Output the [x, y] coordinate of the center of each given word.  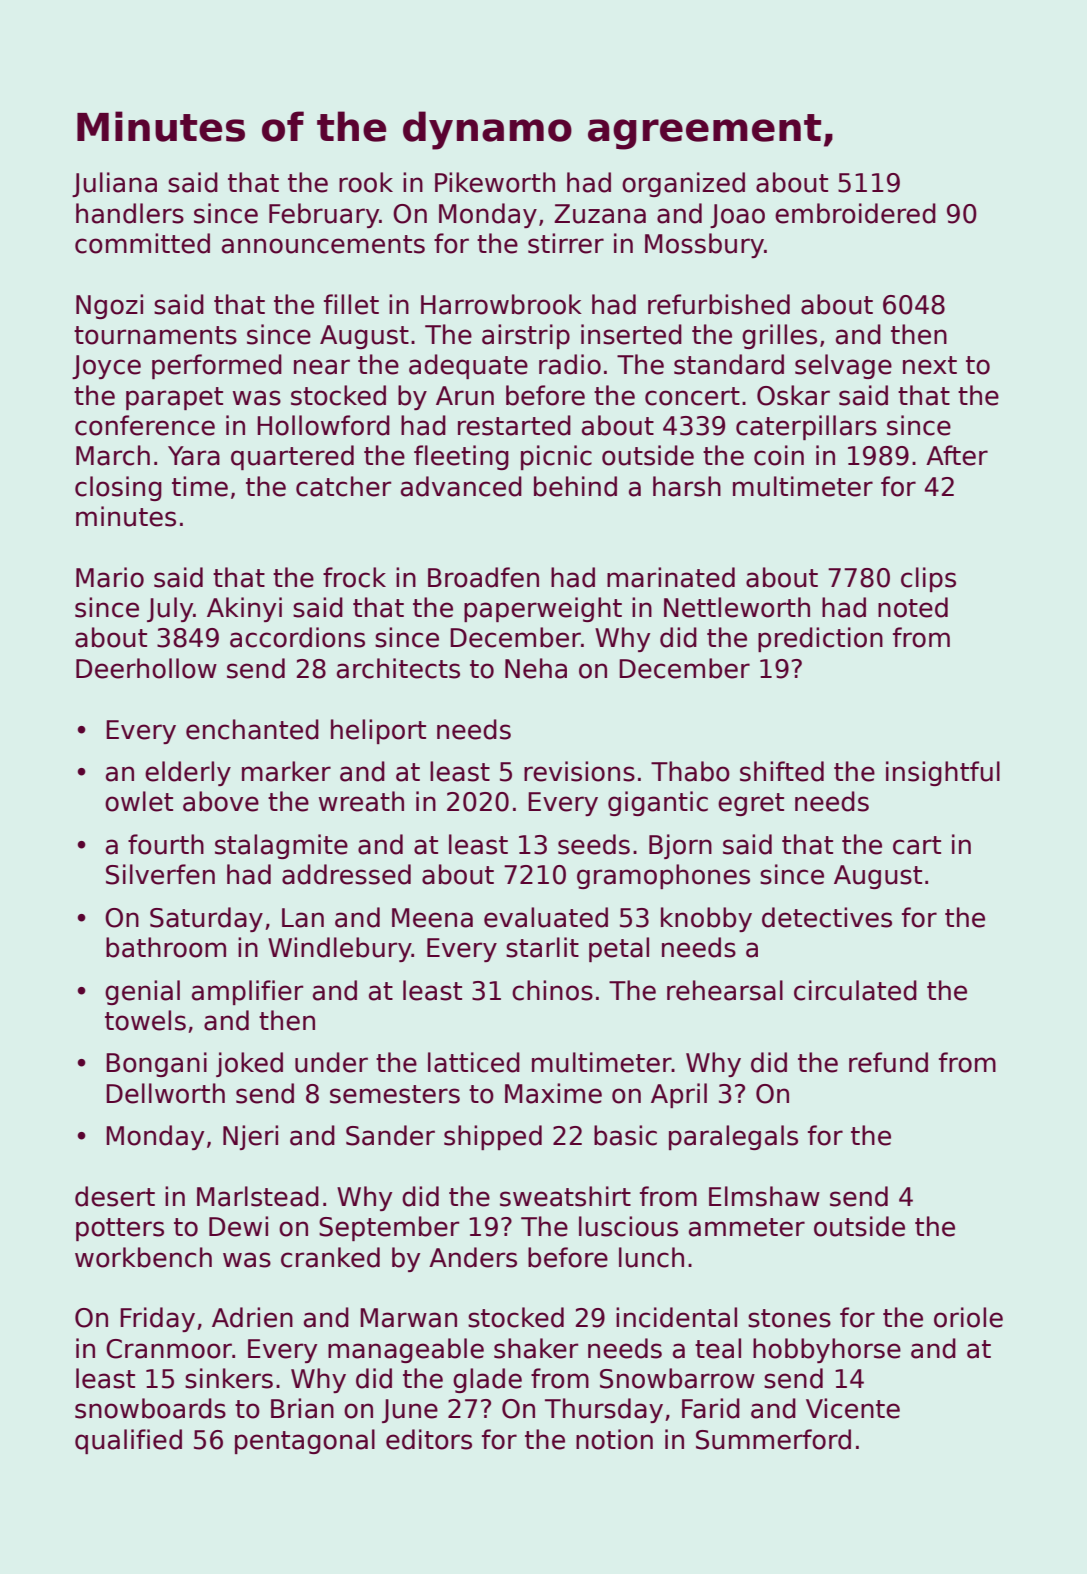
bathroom [166, 947]
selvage [843, 366]
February [324, 215]
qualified [128, 1441]
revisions [579, 771]
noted [913, 607]
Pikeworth [495, 182]
